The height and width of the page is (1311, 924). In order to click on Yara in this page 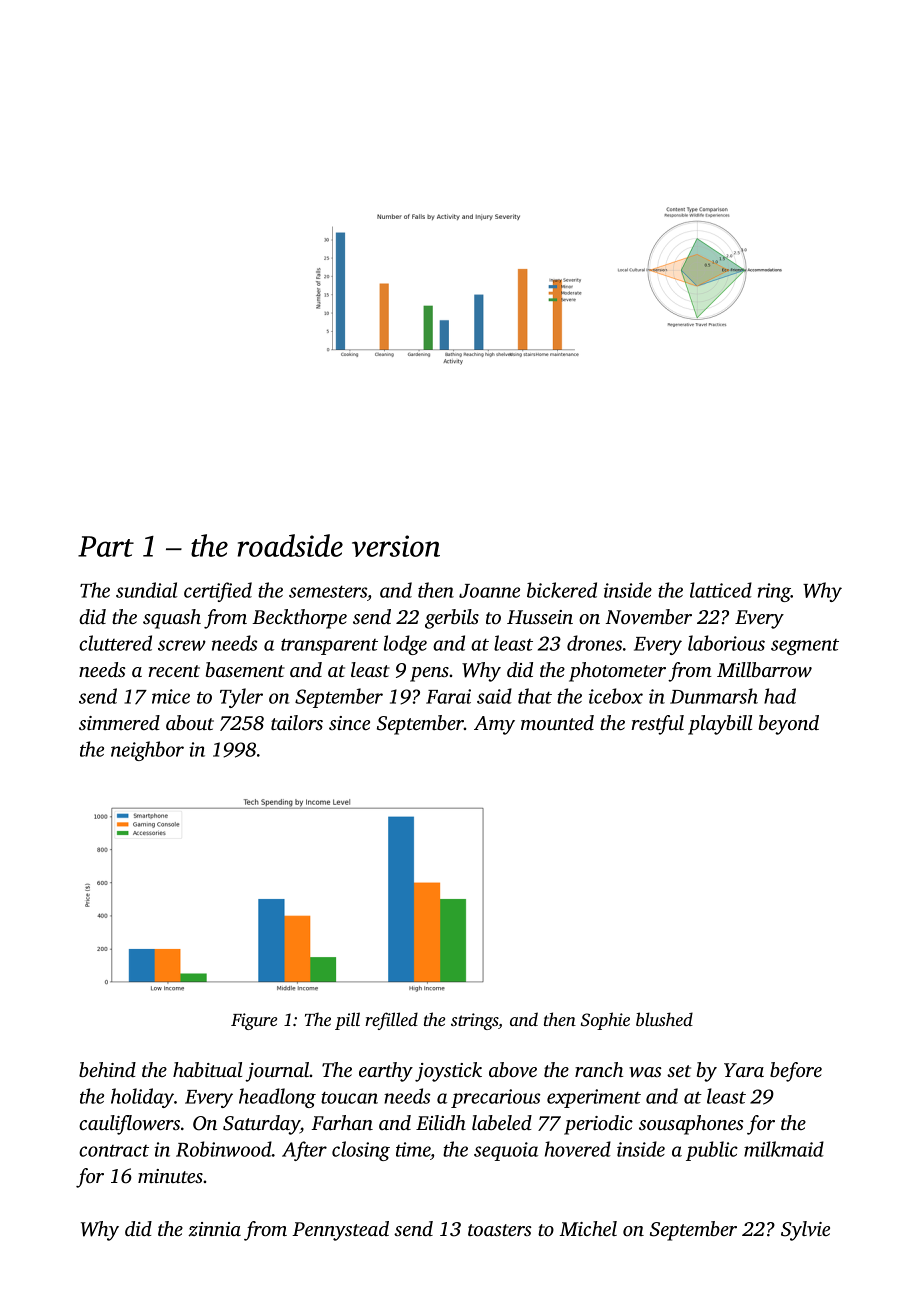, I will do `click(744, 1070)`.
